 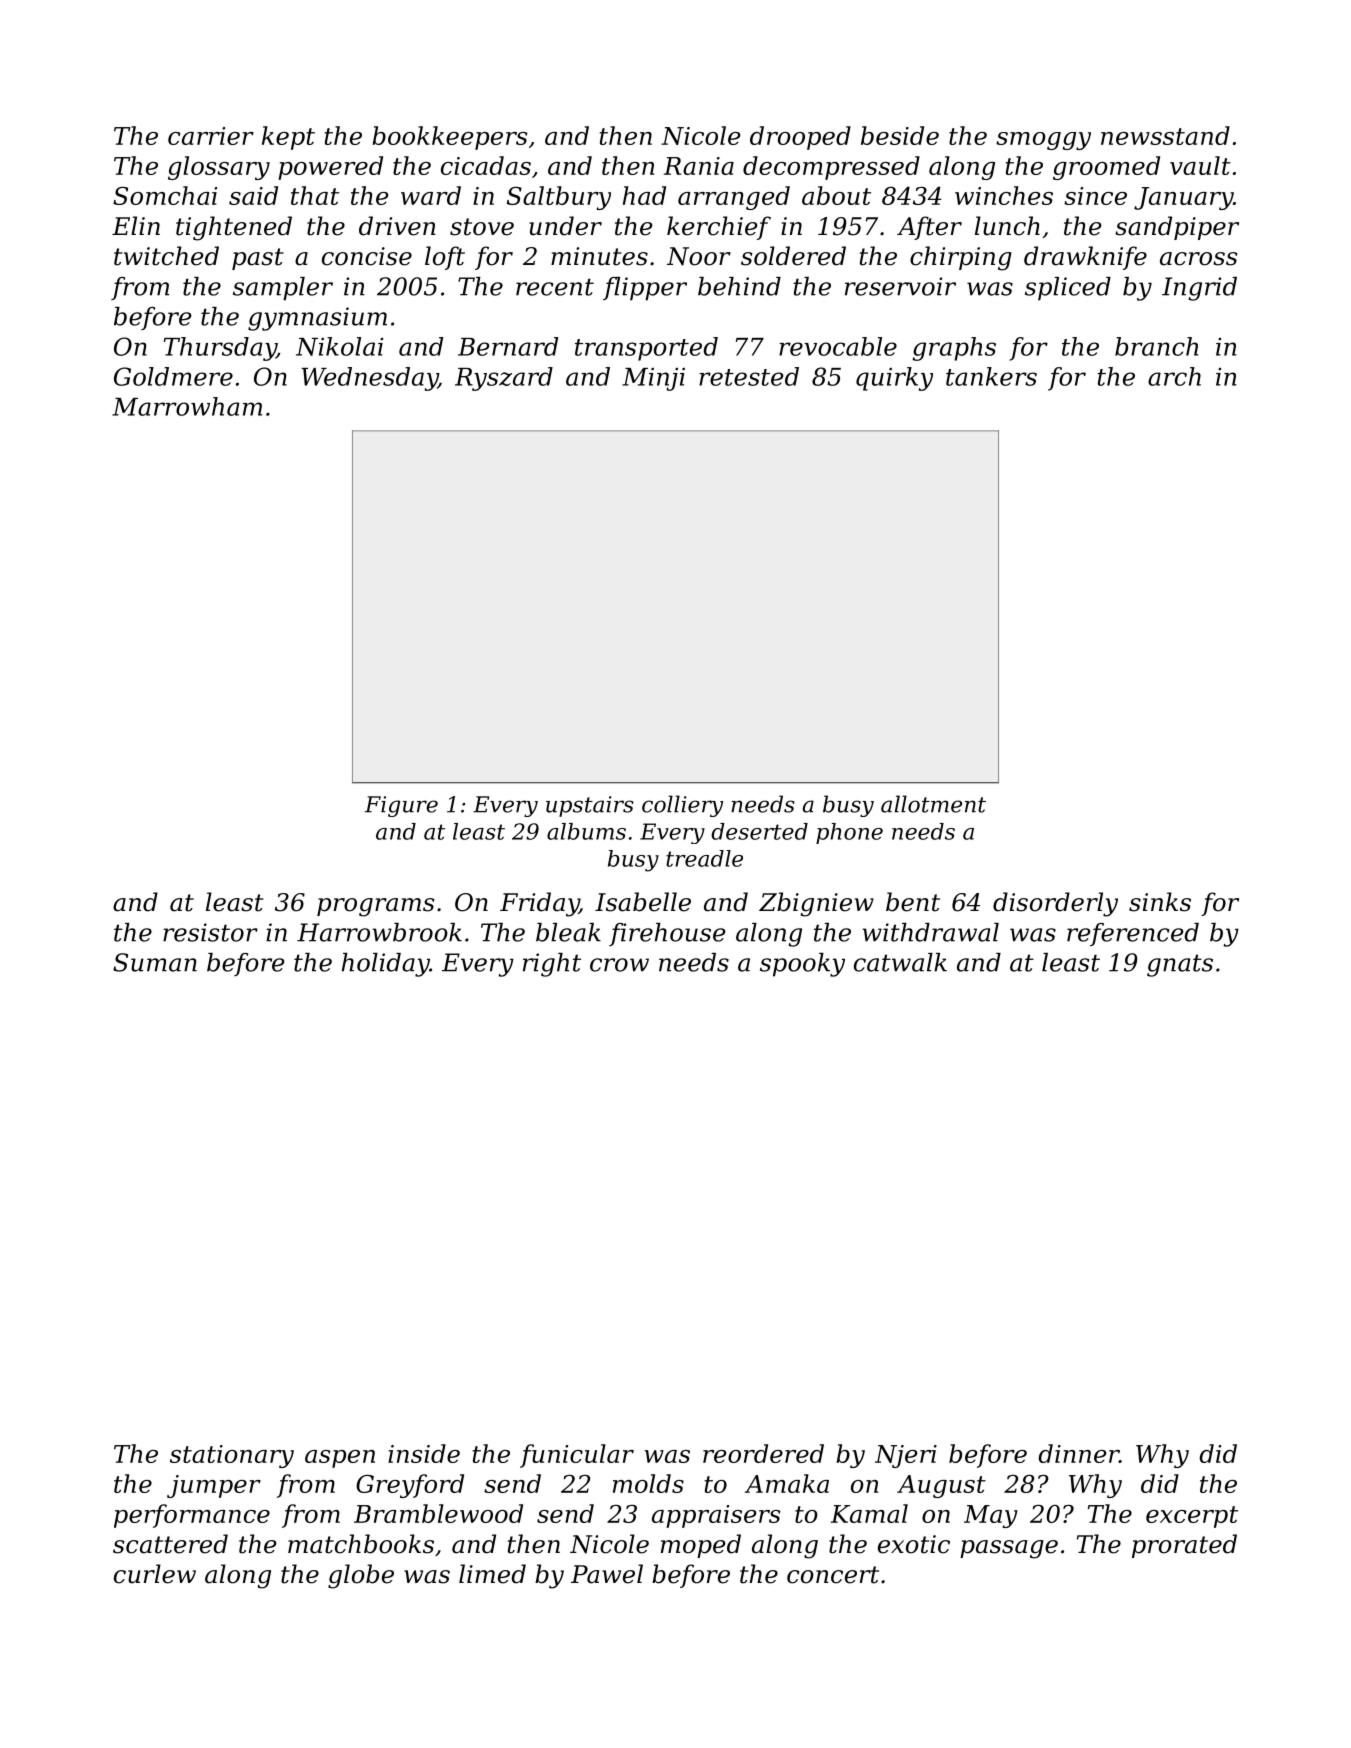 I want to click on arch, so click(x=1174, y=376).
